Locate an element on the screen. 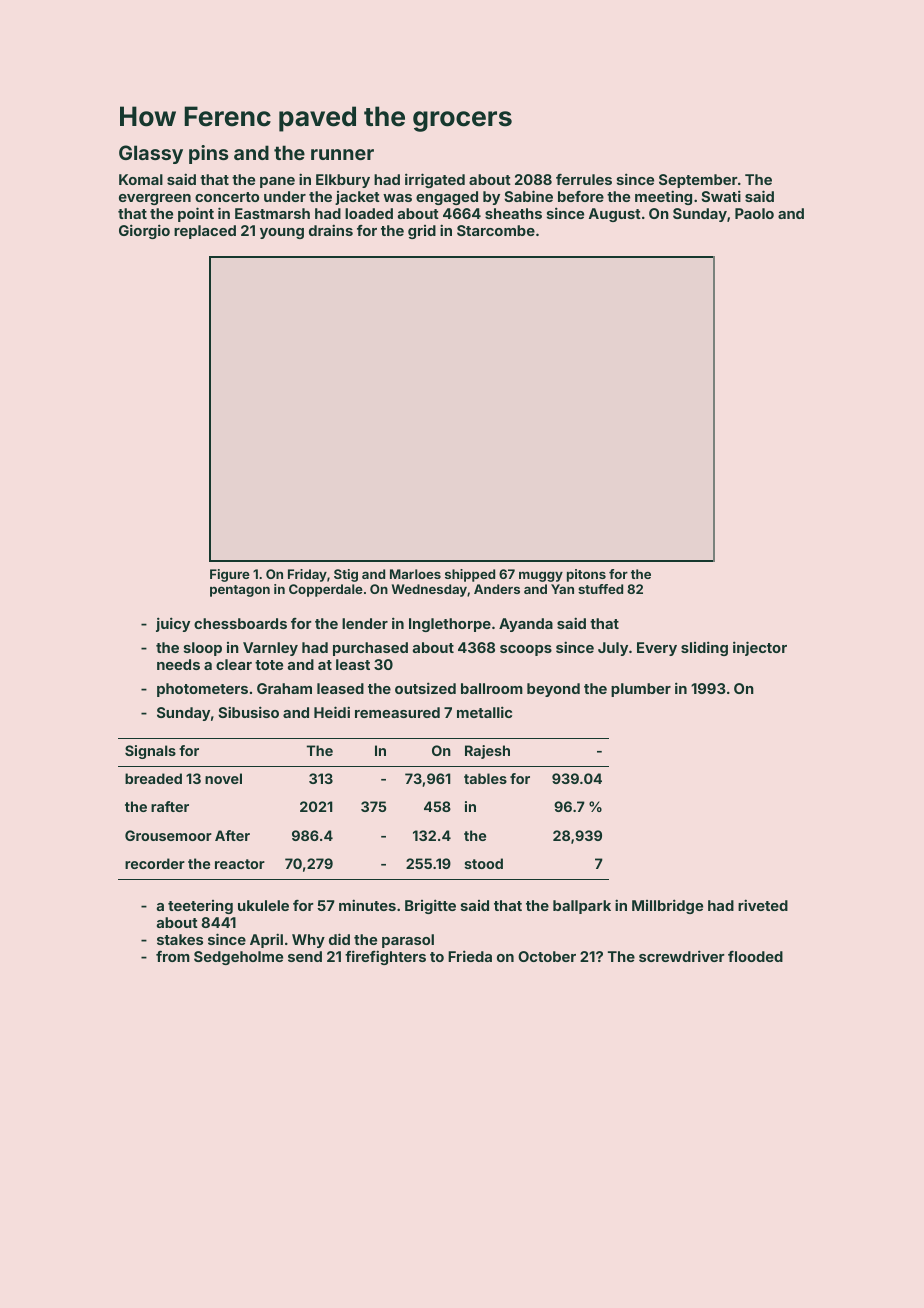 Image resolution: width=924 pixels, height=1308 pixels. Sabine is located at coordinates (528, 196).
